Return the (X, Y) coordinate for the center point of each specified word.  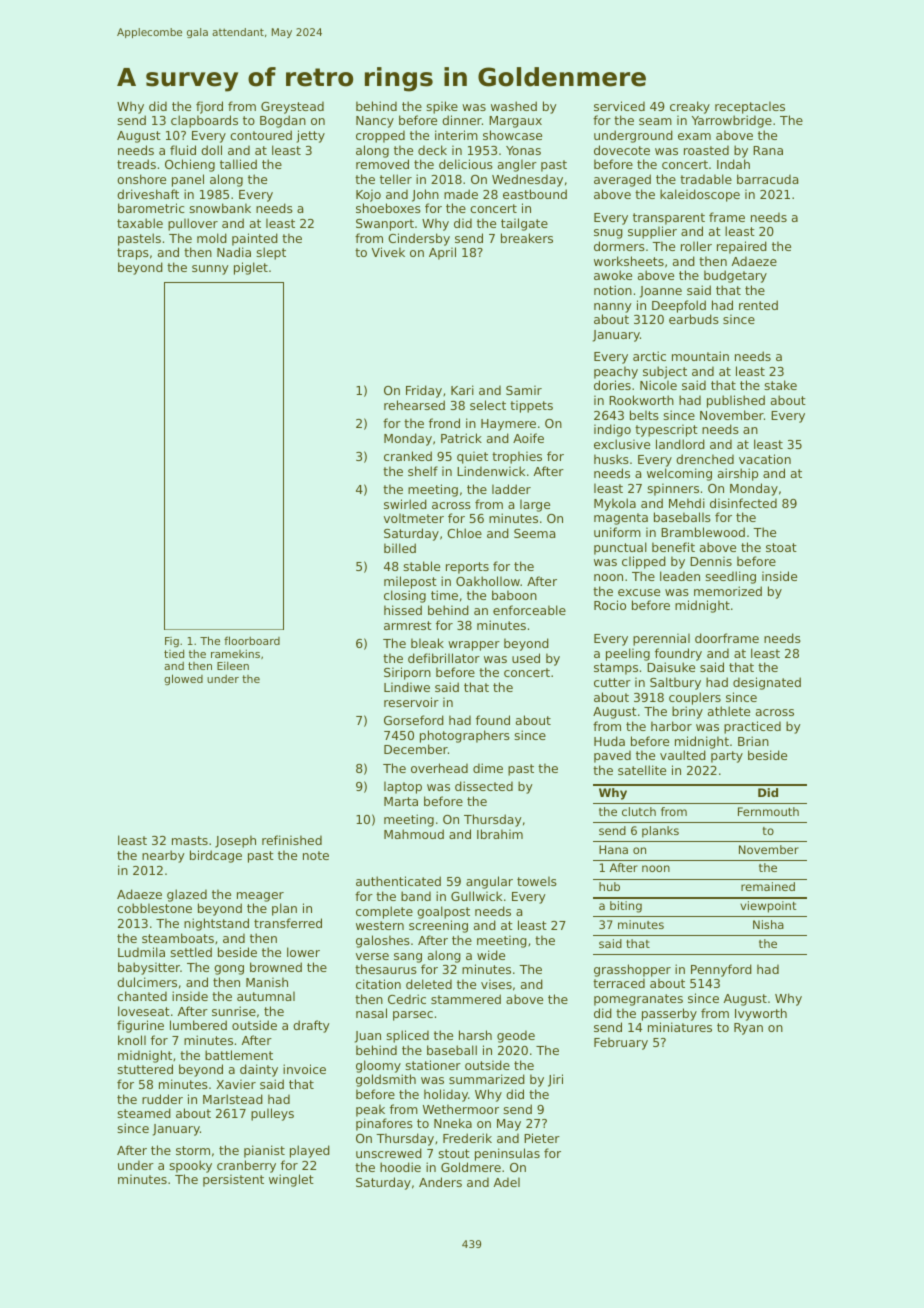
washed (514, 106)
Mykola (615, 504)
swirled (405, 504)
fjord (209, 107)
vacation (765, 459)
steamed (144, 1113)
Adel (507, 1182)
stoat (781, 547)
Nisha (768, 924)
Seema (534, 533)
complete (384, 912)
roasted (706, 150)
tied (174, 654)
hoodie (400, 1167)
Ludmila (141, 952)
